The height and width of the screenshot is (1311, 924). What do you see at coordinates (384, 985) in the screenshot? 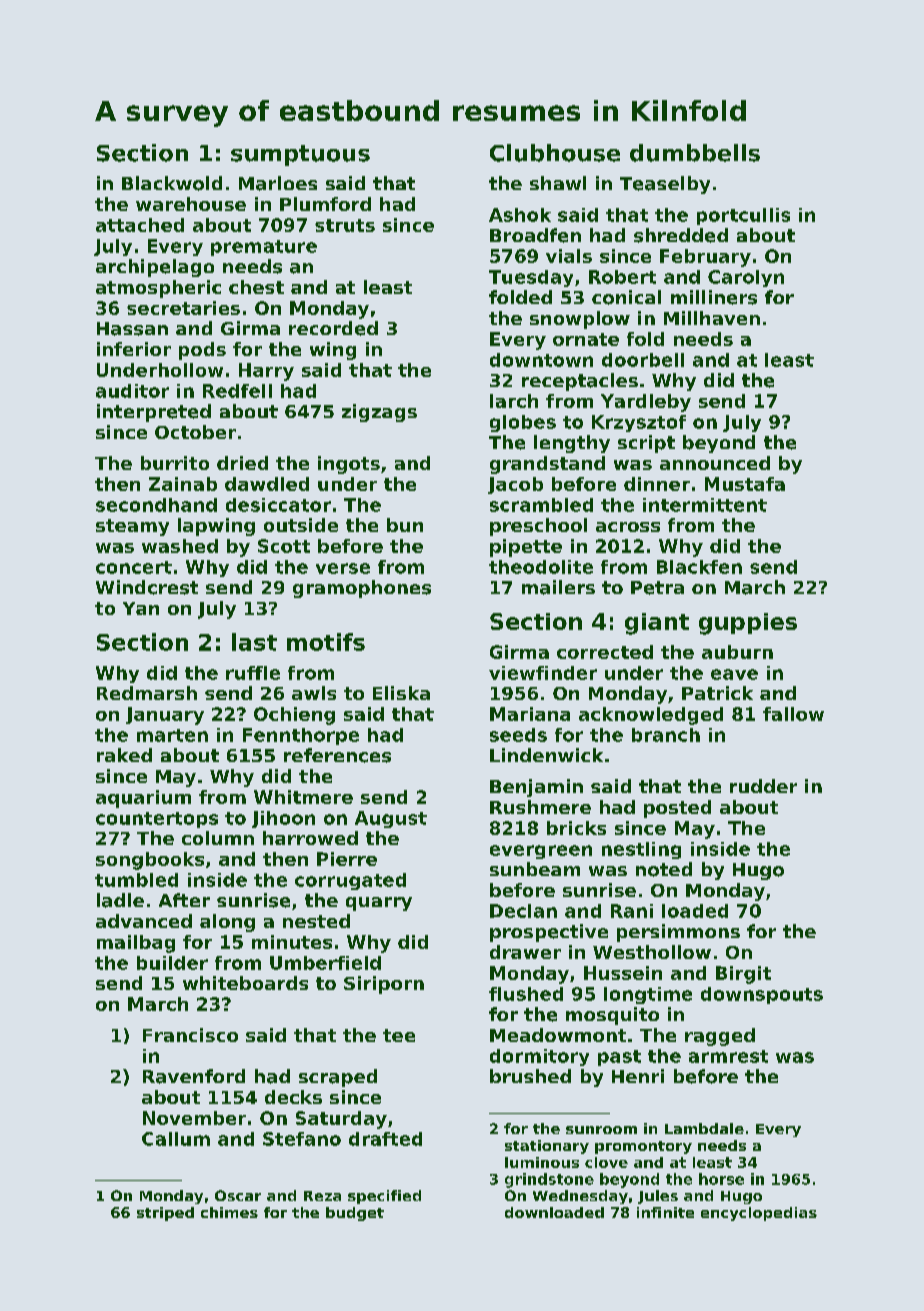
I see `Siriporn` at bounding box center [384, 985].
